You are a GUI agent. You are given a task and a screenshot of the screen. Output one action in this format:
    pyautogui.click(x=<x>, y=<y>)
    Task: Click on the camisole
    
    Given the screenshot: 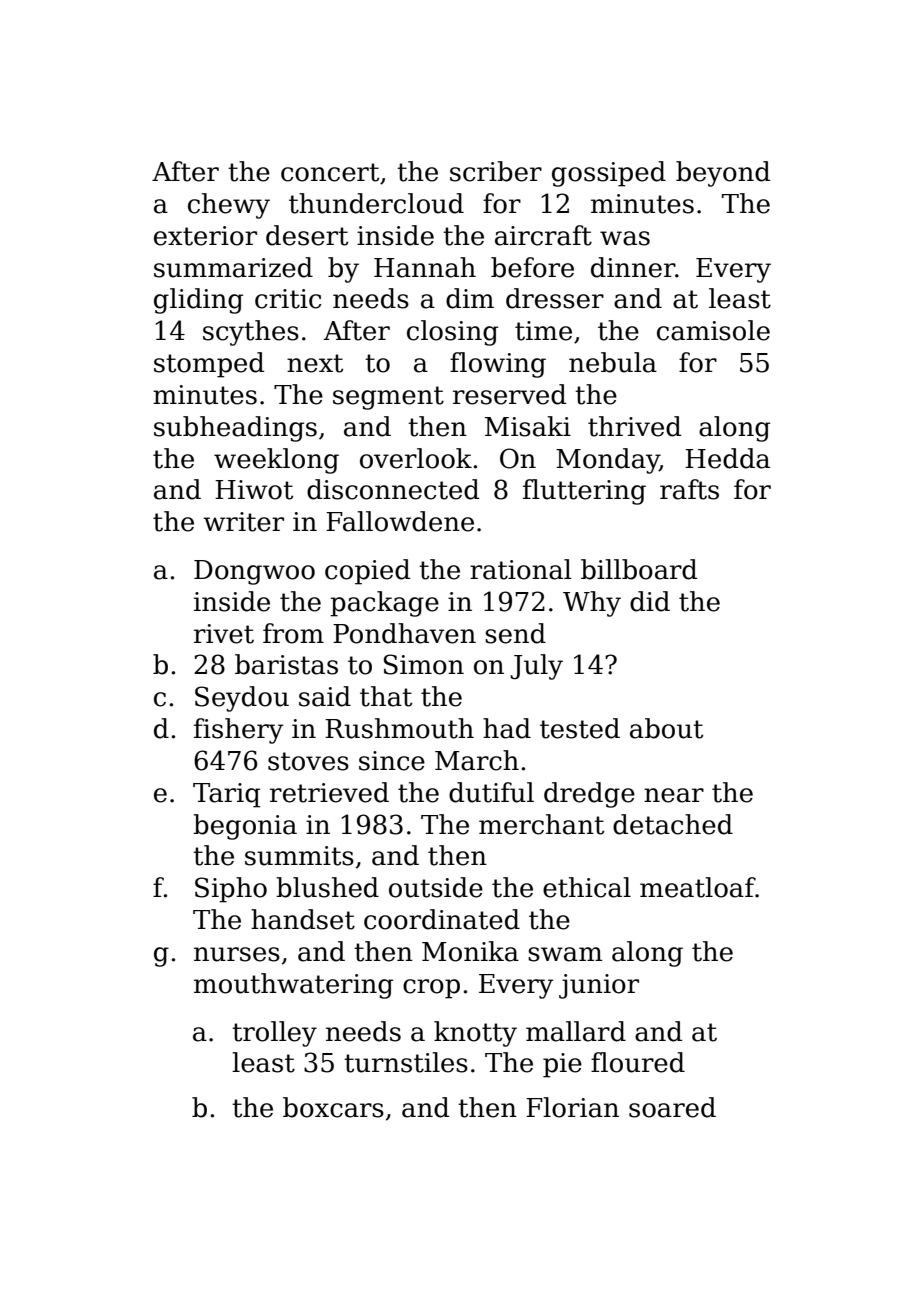 What is the action you would take?
    pyautogui.click(x=713, y=330)
